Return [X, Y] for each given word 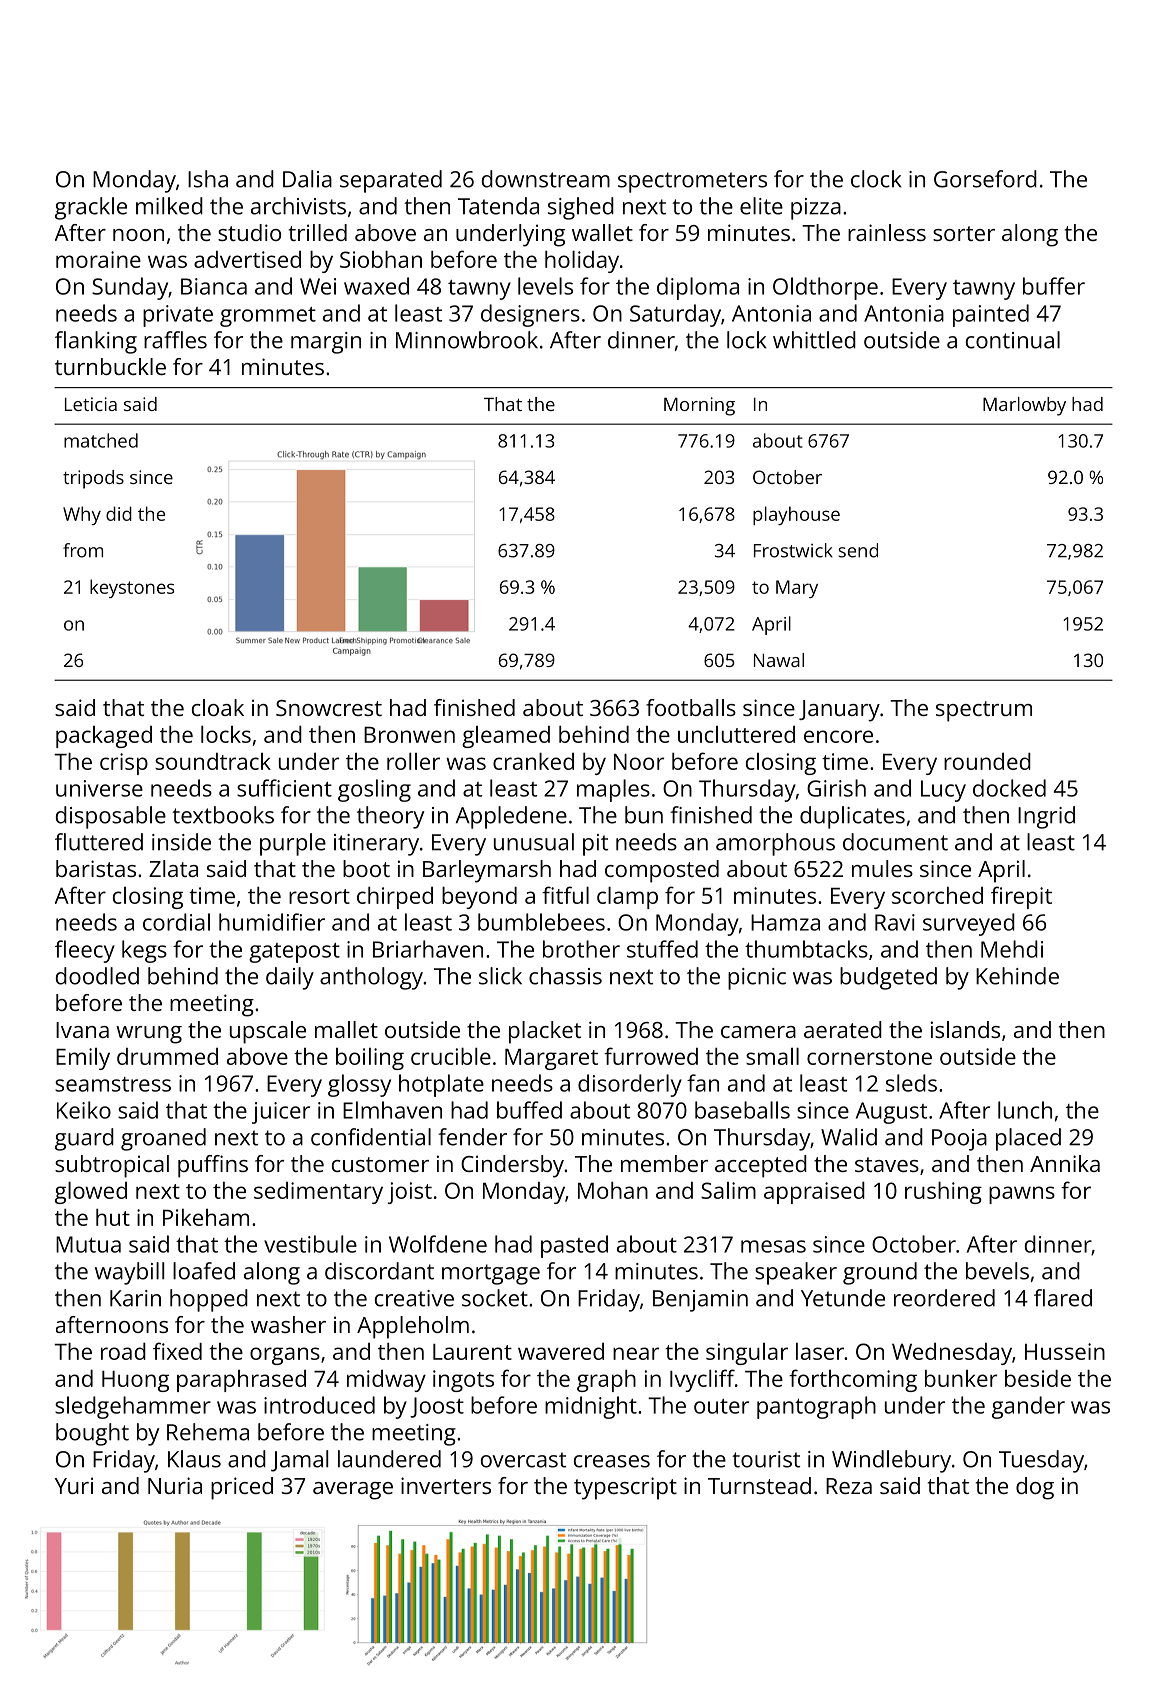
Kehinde [1017, 976]
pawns [1022, 1195]
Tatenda [498, 206]
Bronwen [409, 735]
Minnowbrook [467, 340]
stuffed [662, 949]
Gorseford [985, 179]
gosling [374, 790]
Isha [208, 179]
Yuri [74, 1485]
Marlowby [1024, 406]
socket [495, 1298]
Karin [135, 1298]
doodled [97, 976]
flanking [96, 342]
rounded [987, 761]
